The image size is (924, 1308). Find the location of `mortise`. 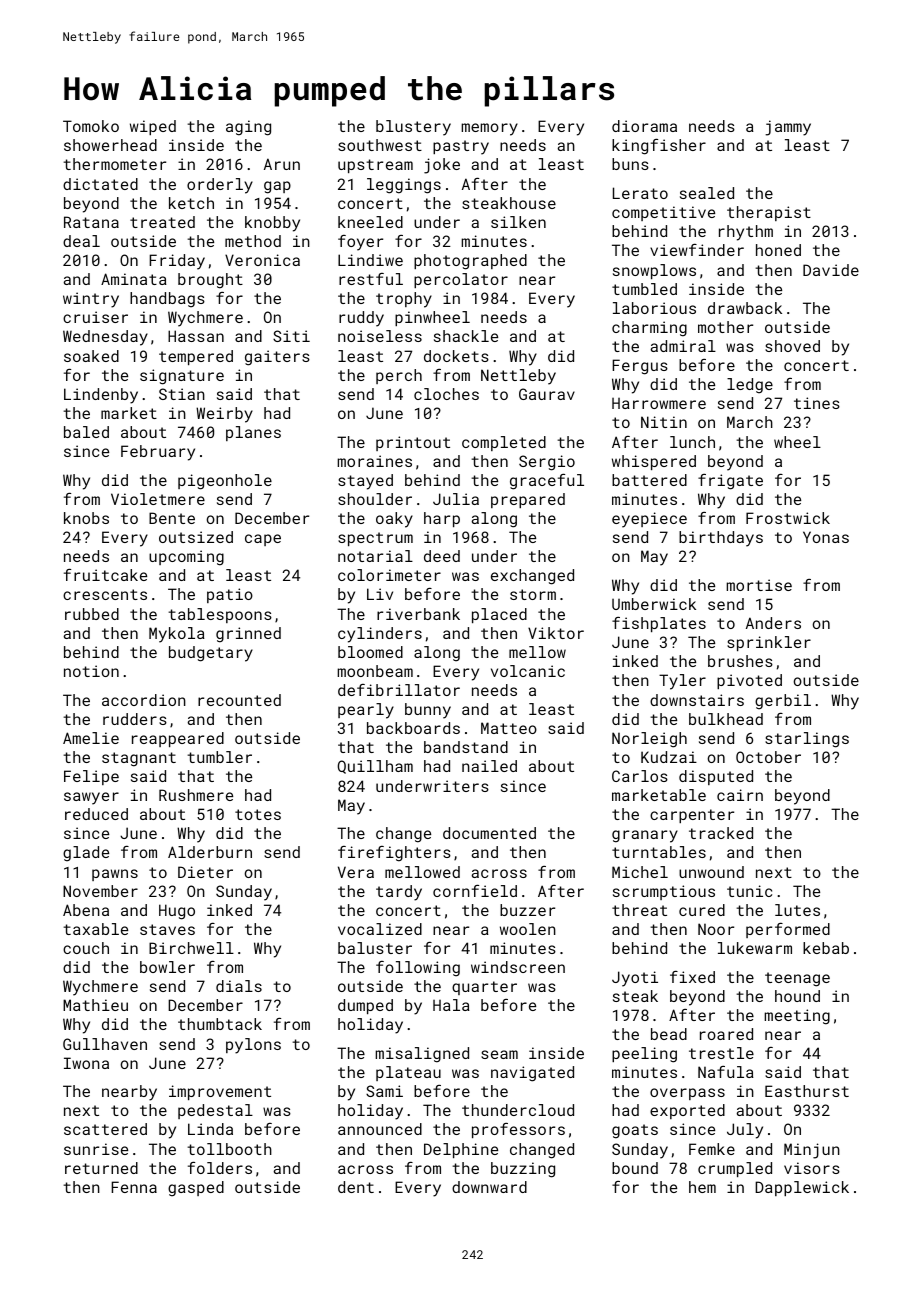

mortise is located at coordinates (759, 585).
